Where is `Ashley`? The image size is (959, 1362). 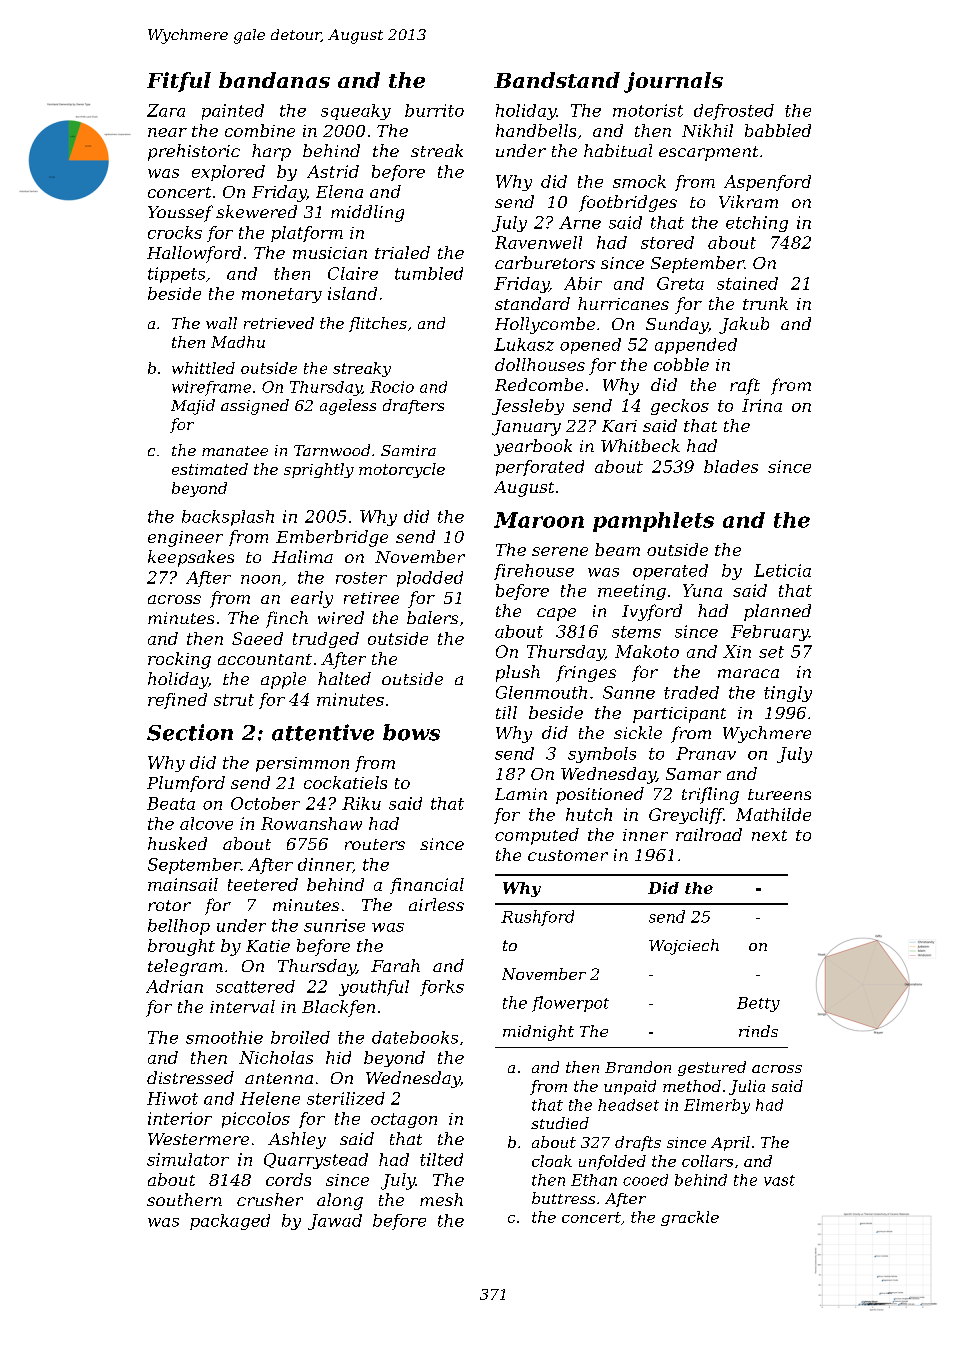
Ashley is located at coordinates (297, 1140).
